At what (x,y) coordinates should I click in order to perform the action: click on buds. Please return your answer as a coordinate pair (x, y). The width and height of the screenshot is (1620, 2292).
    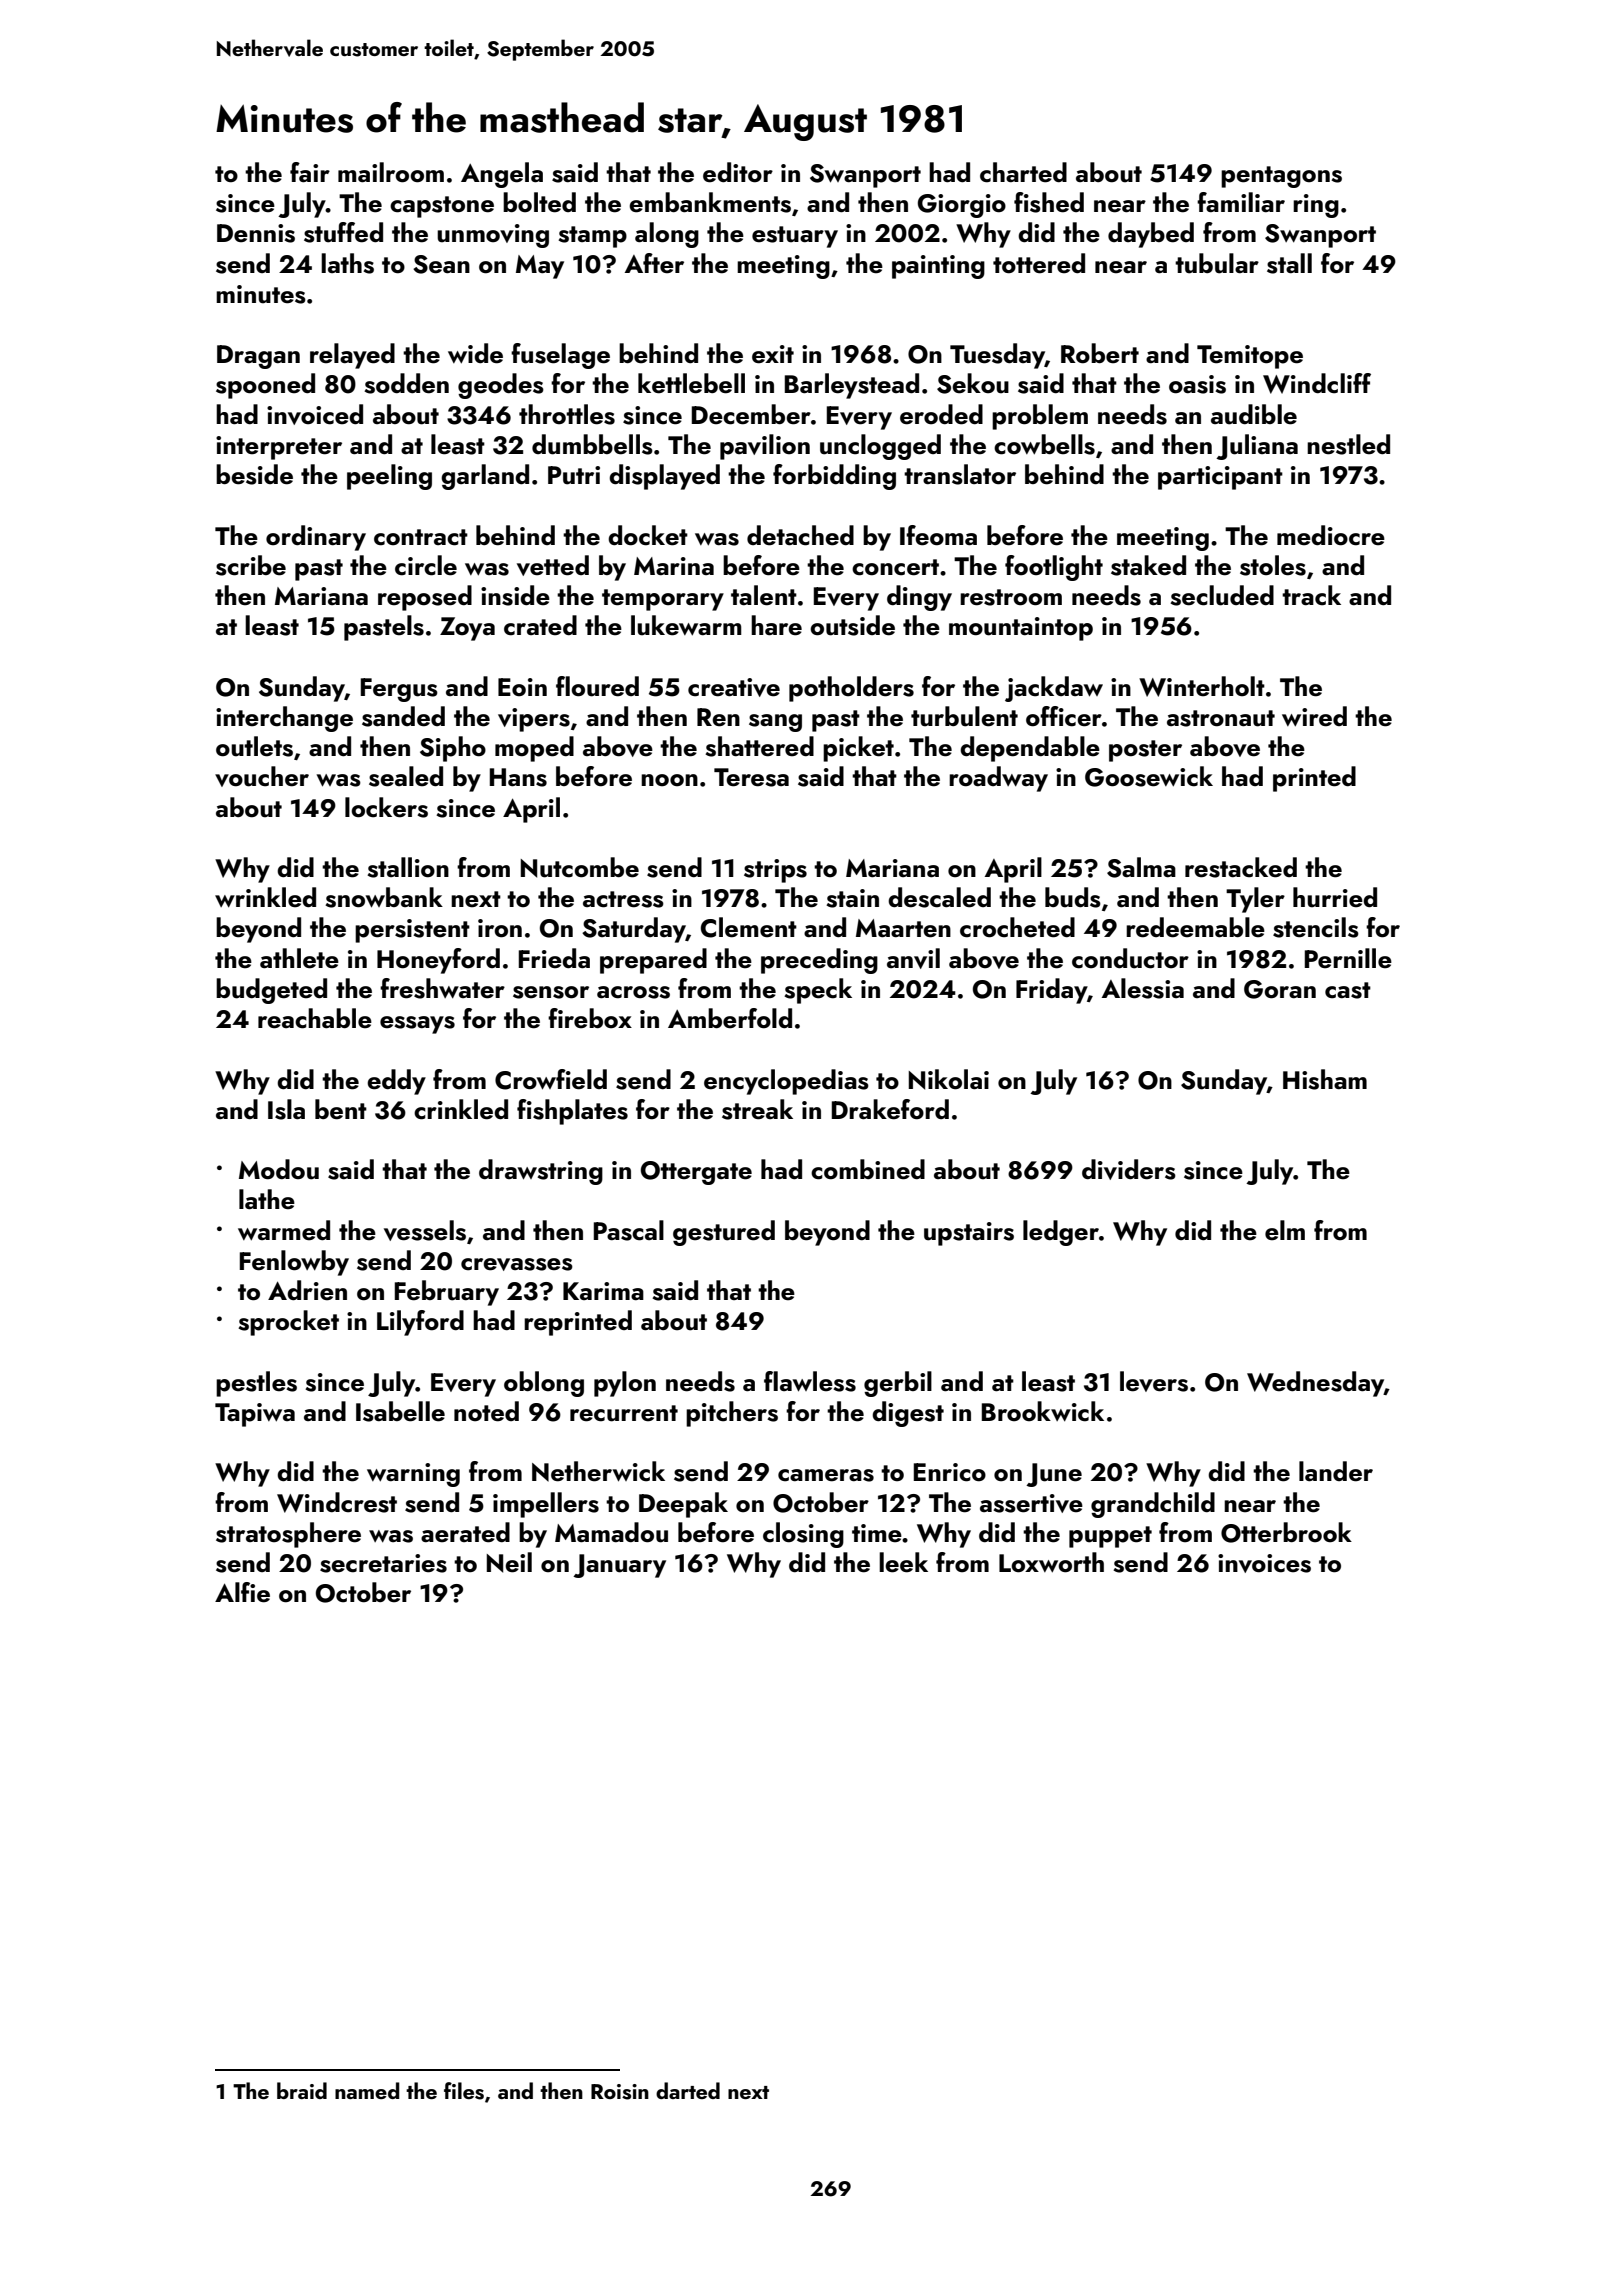
    Looking at the image, I should click on (1073, 897).
